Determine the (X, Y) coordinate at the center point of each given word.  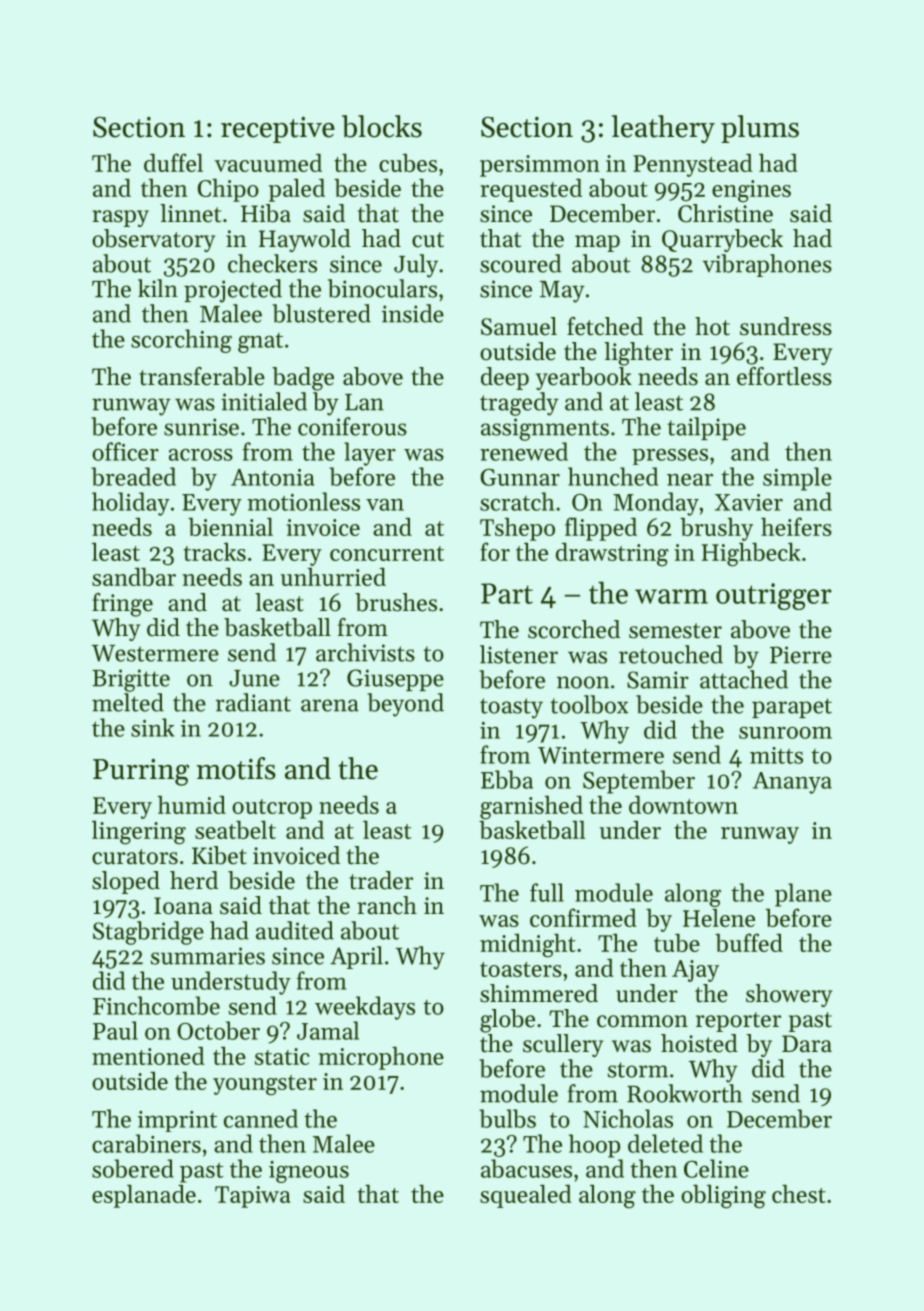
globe (507, 1021)
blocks (382, 126)
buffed (749, 942)
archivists (365, 652)
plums (760, 129)
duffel (173, 162)
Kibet (219, 855)
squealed (526, 1196)
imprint (177, 1121)
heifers (796, 526)
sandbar (134, 577)
